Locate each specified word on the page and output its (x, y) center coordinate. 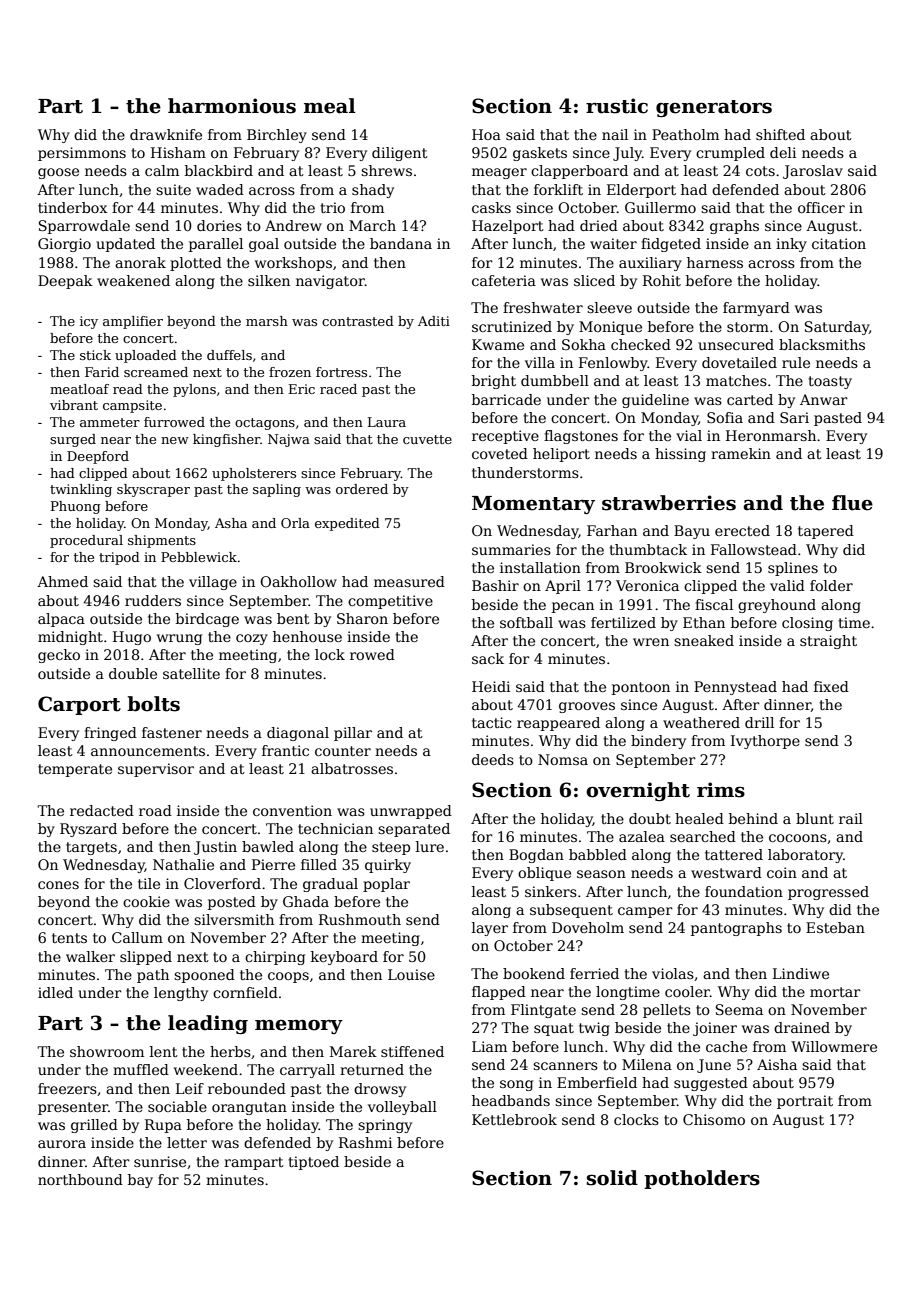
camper (645, 912)
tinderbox (72, 207)
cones (58, 885)
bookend (534, 973)
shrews (386, 170)
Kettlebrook (514, 1119)
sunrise (160, 1161)
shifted (780, 134)
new (175, 440)
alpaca (61, 620)
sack (488, 658)
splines (793, 569)
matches (736, 380)
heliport (561, 455)
